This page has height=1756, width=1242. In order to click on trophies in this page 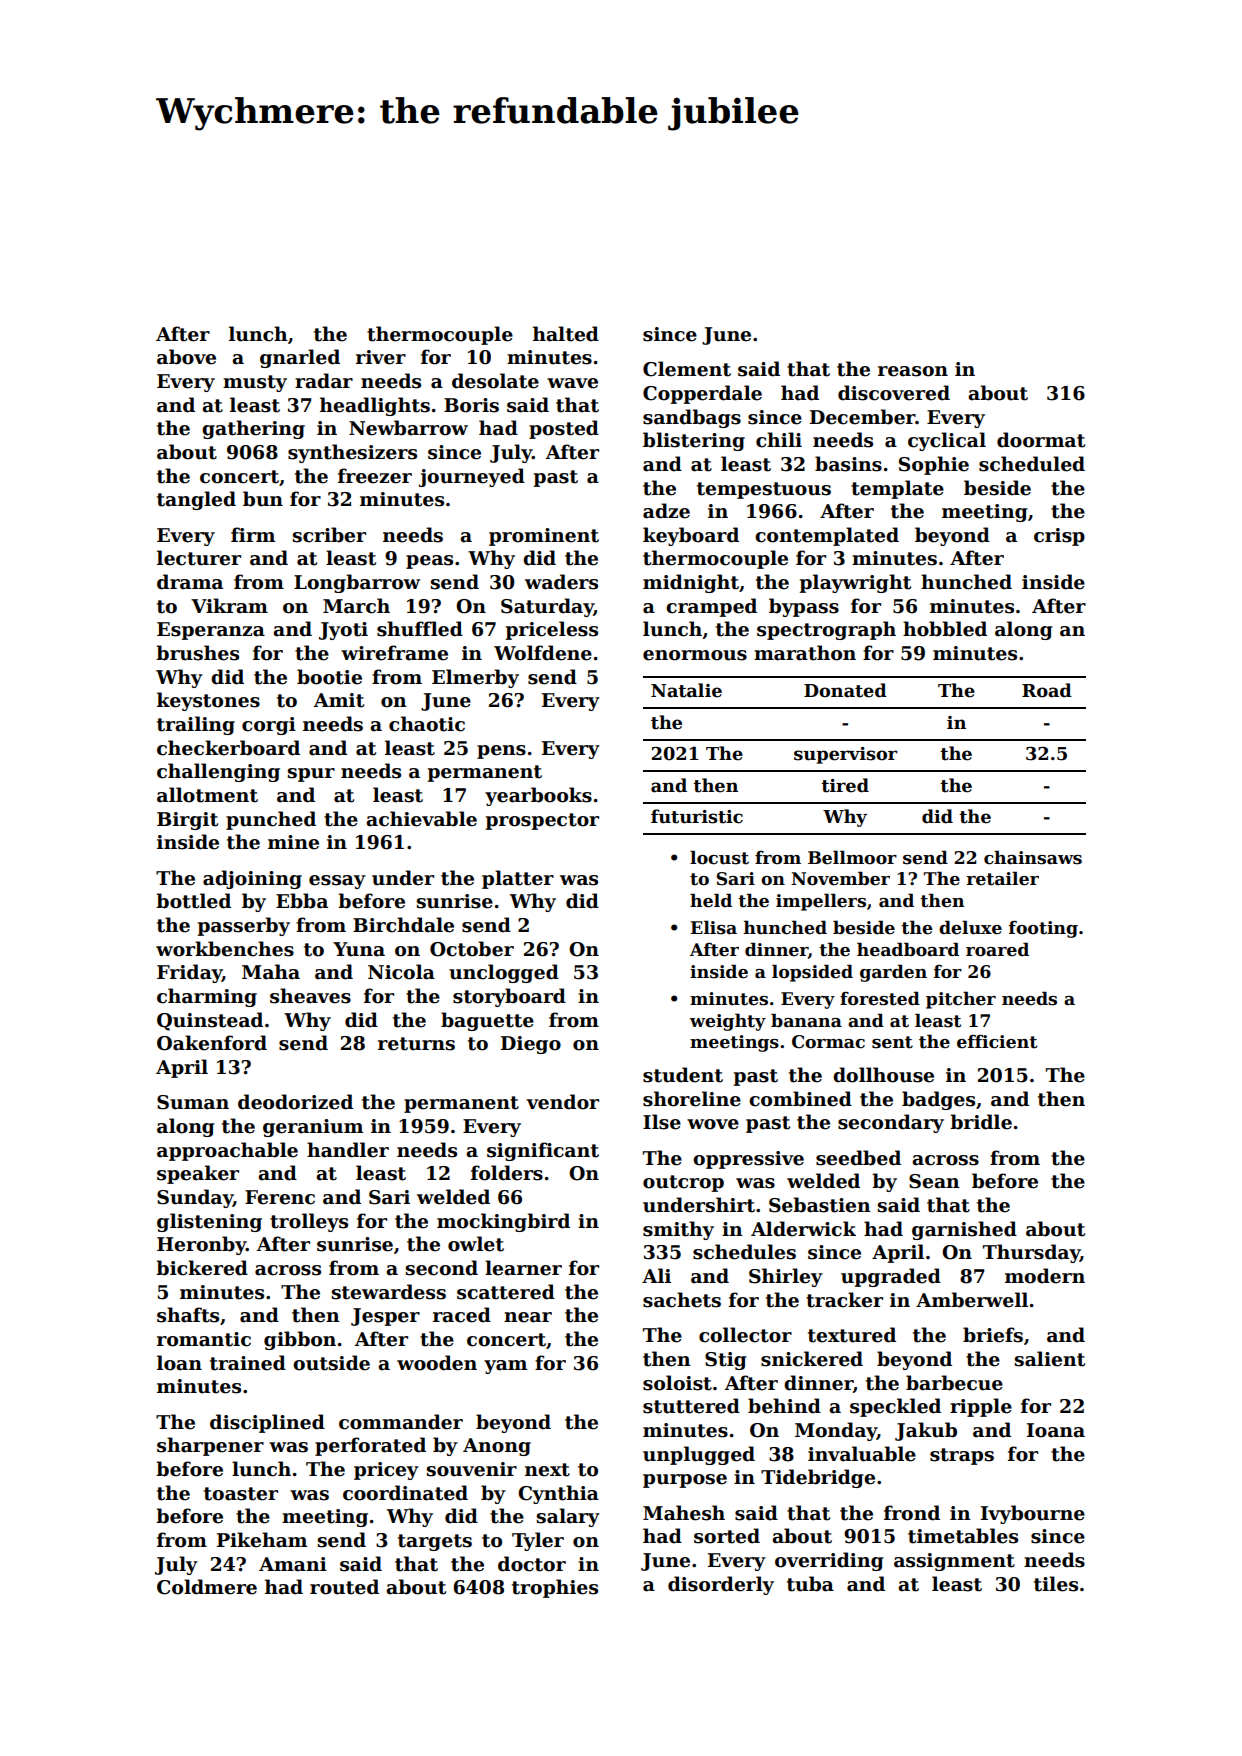, I will do `click(555, 1588)`.
